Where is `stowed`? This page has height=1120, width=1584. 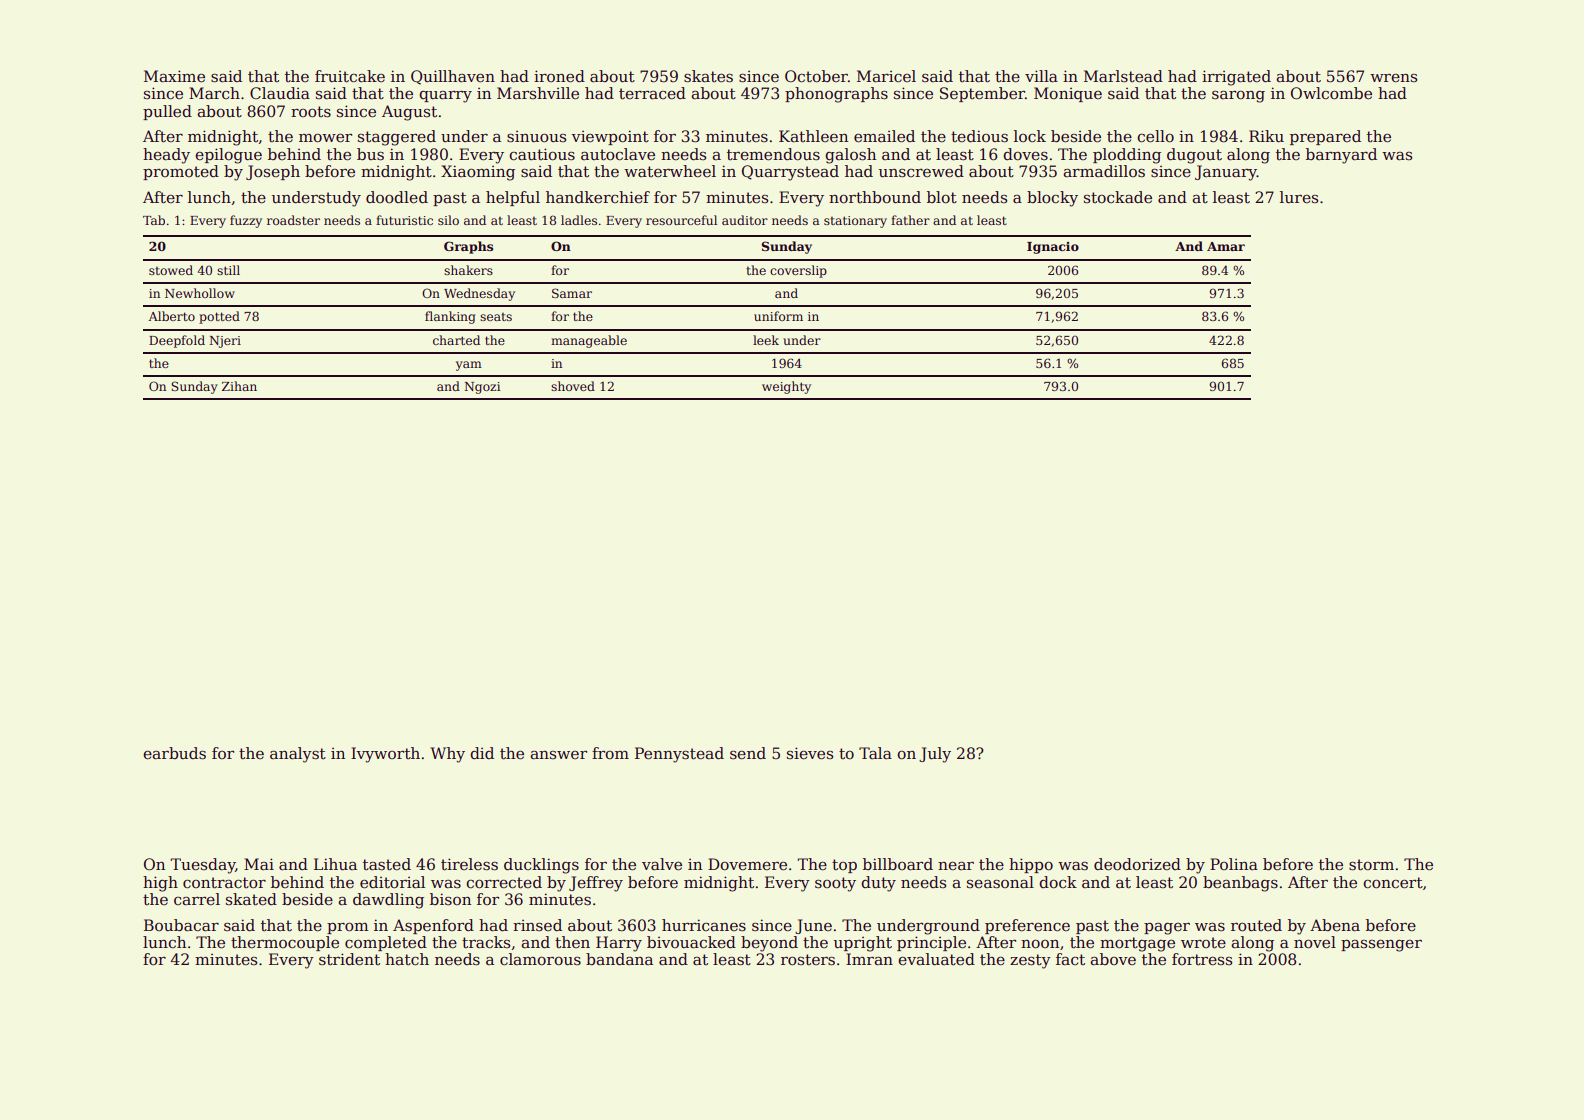
stowed is located at coordinates (171, 270).
